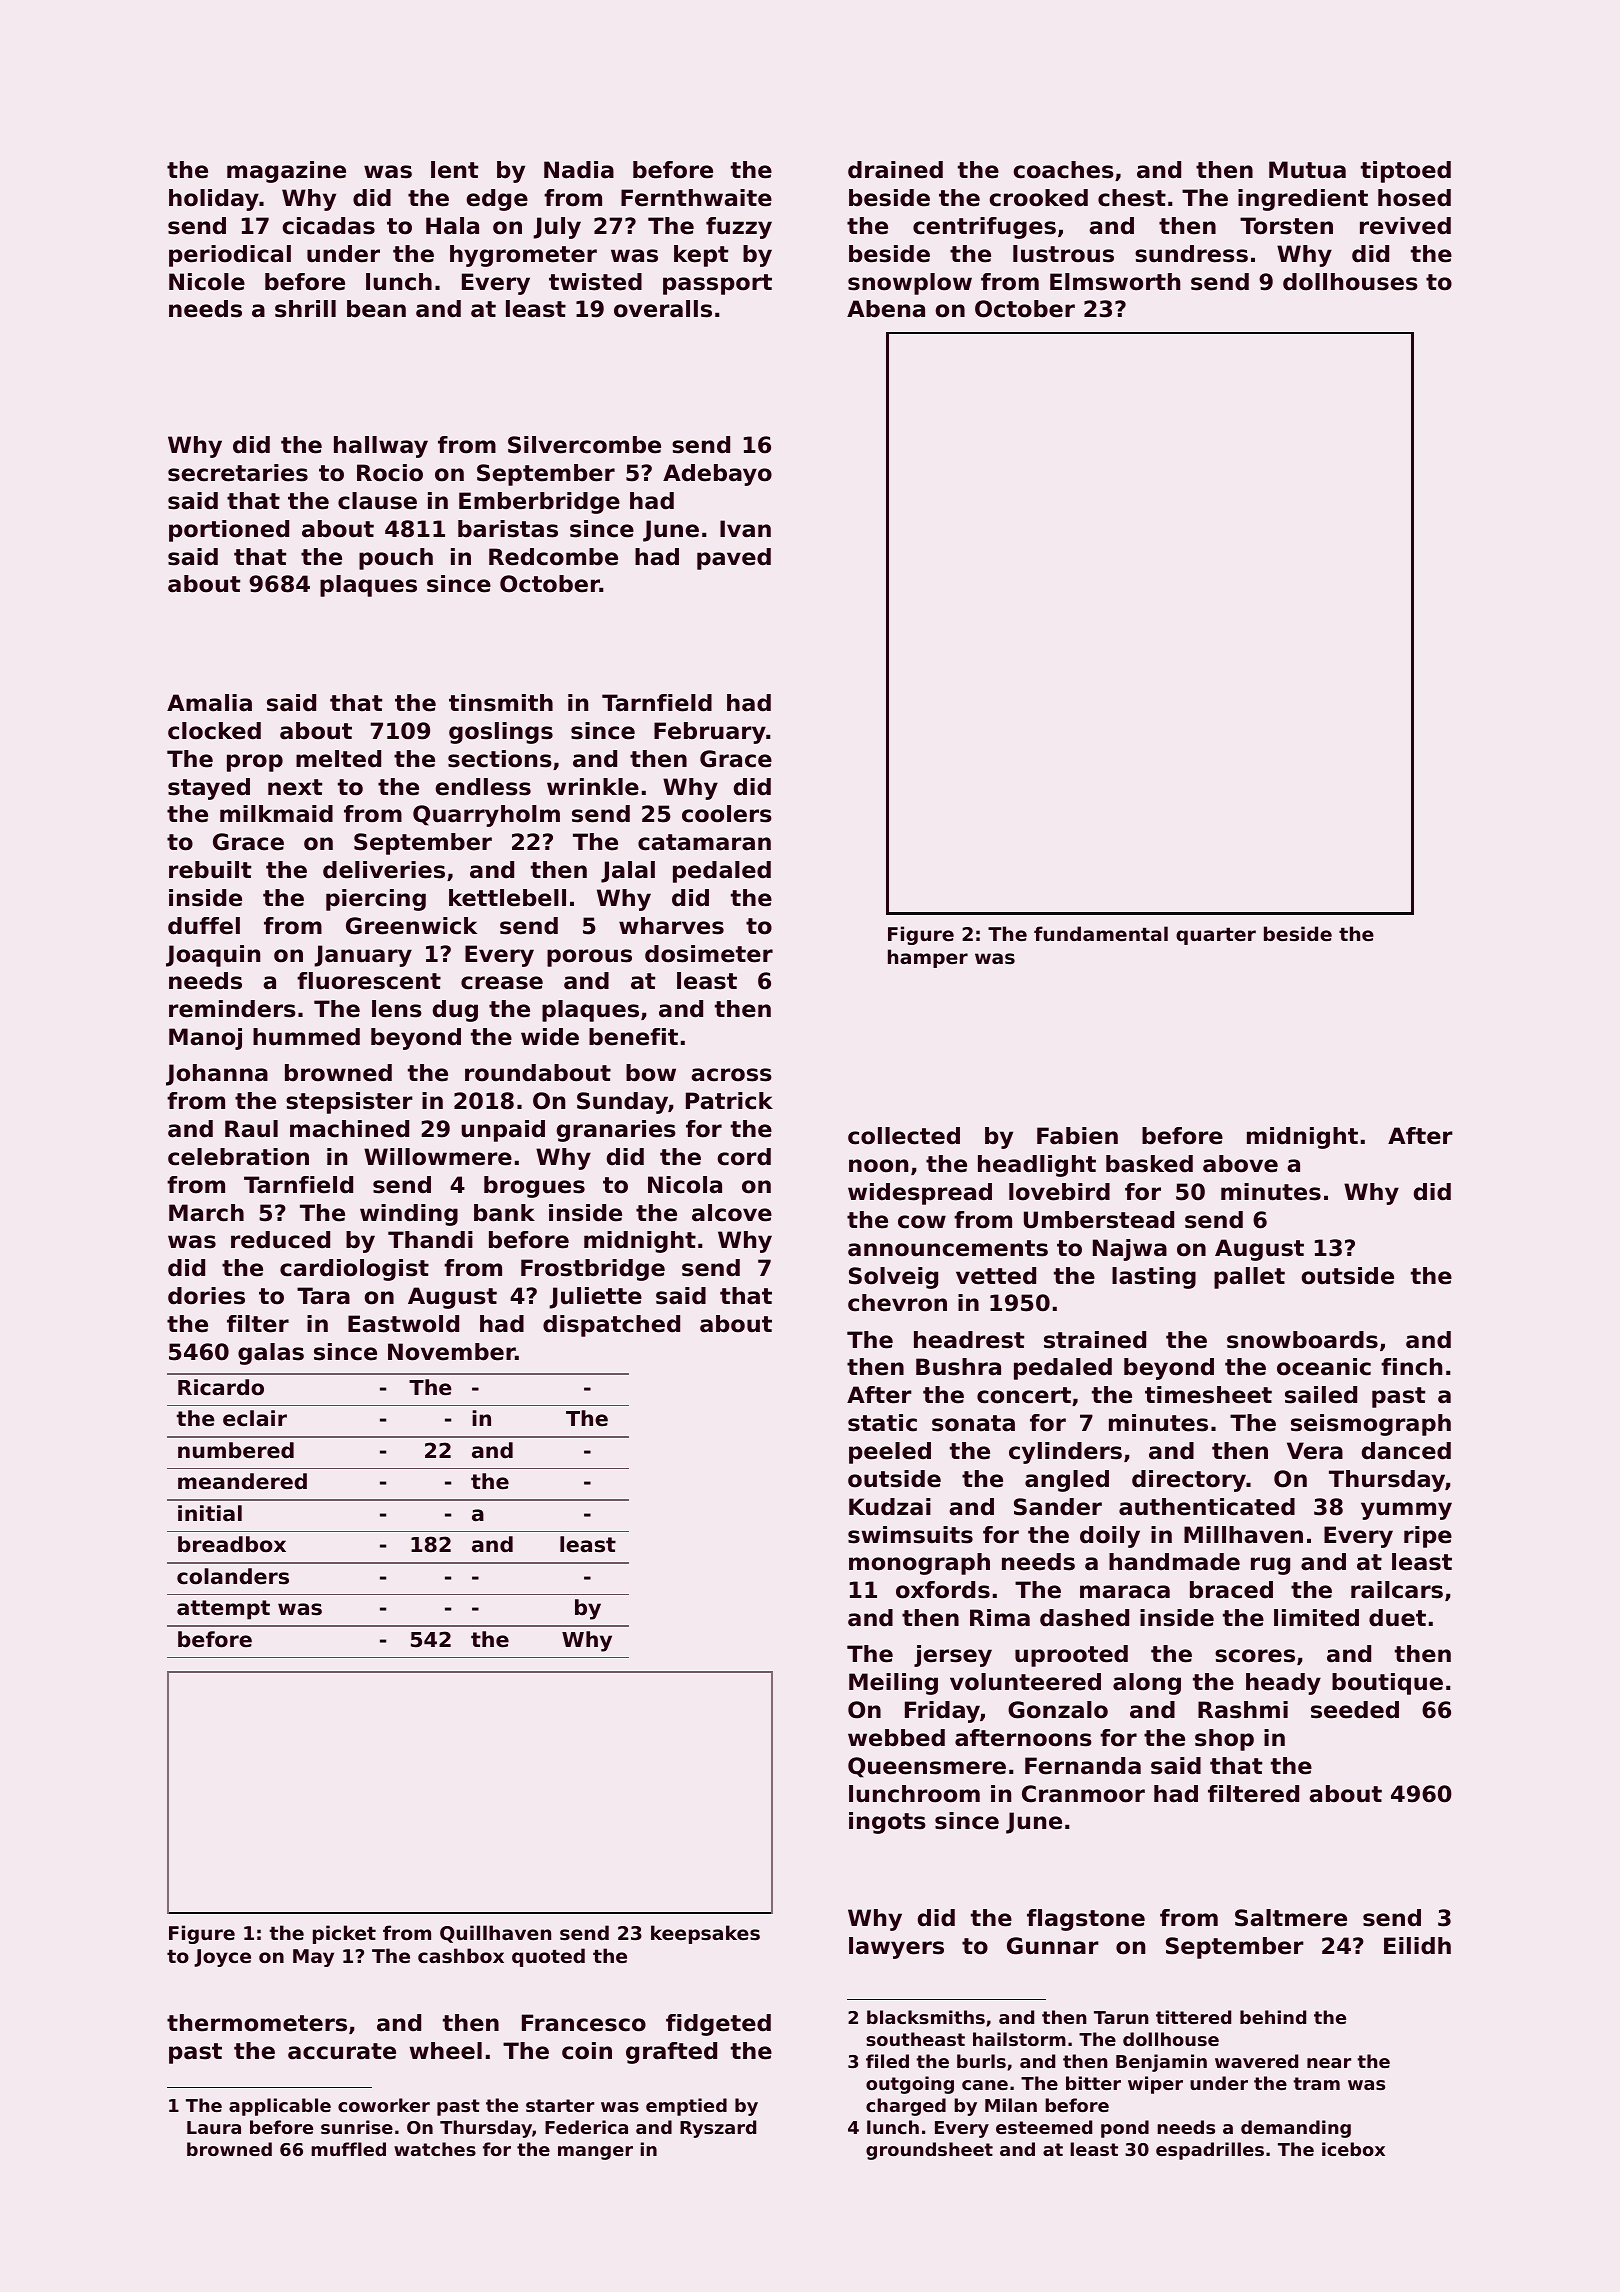 The image size is (1620, 2292). I want to click on boutique, so click(1387, 1684).
